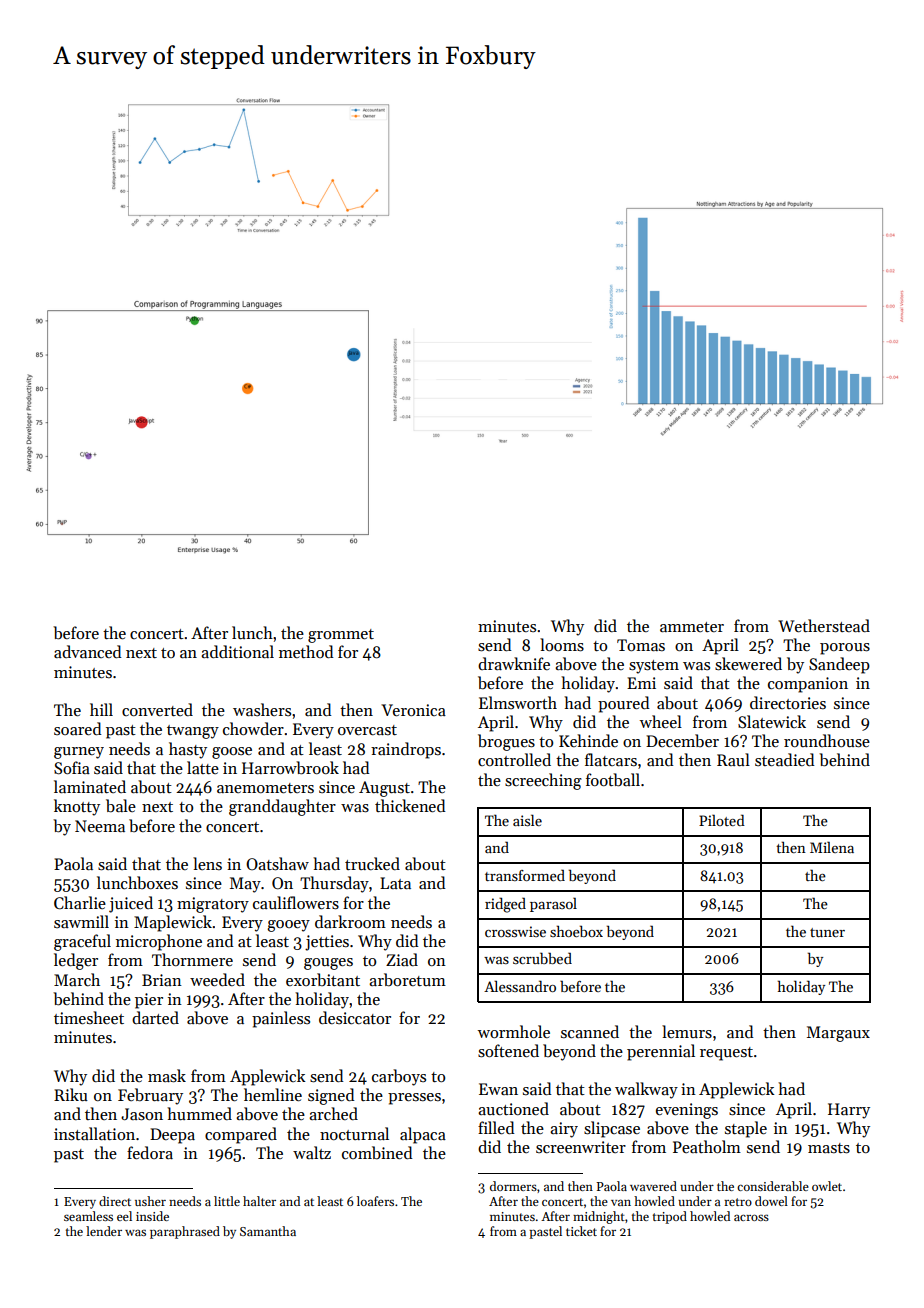 The width and height of the image is (924, 1308). Describe the element at coordinates (527, 820) in the image. I see `aisle` at that location.
